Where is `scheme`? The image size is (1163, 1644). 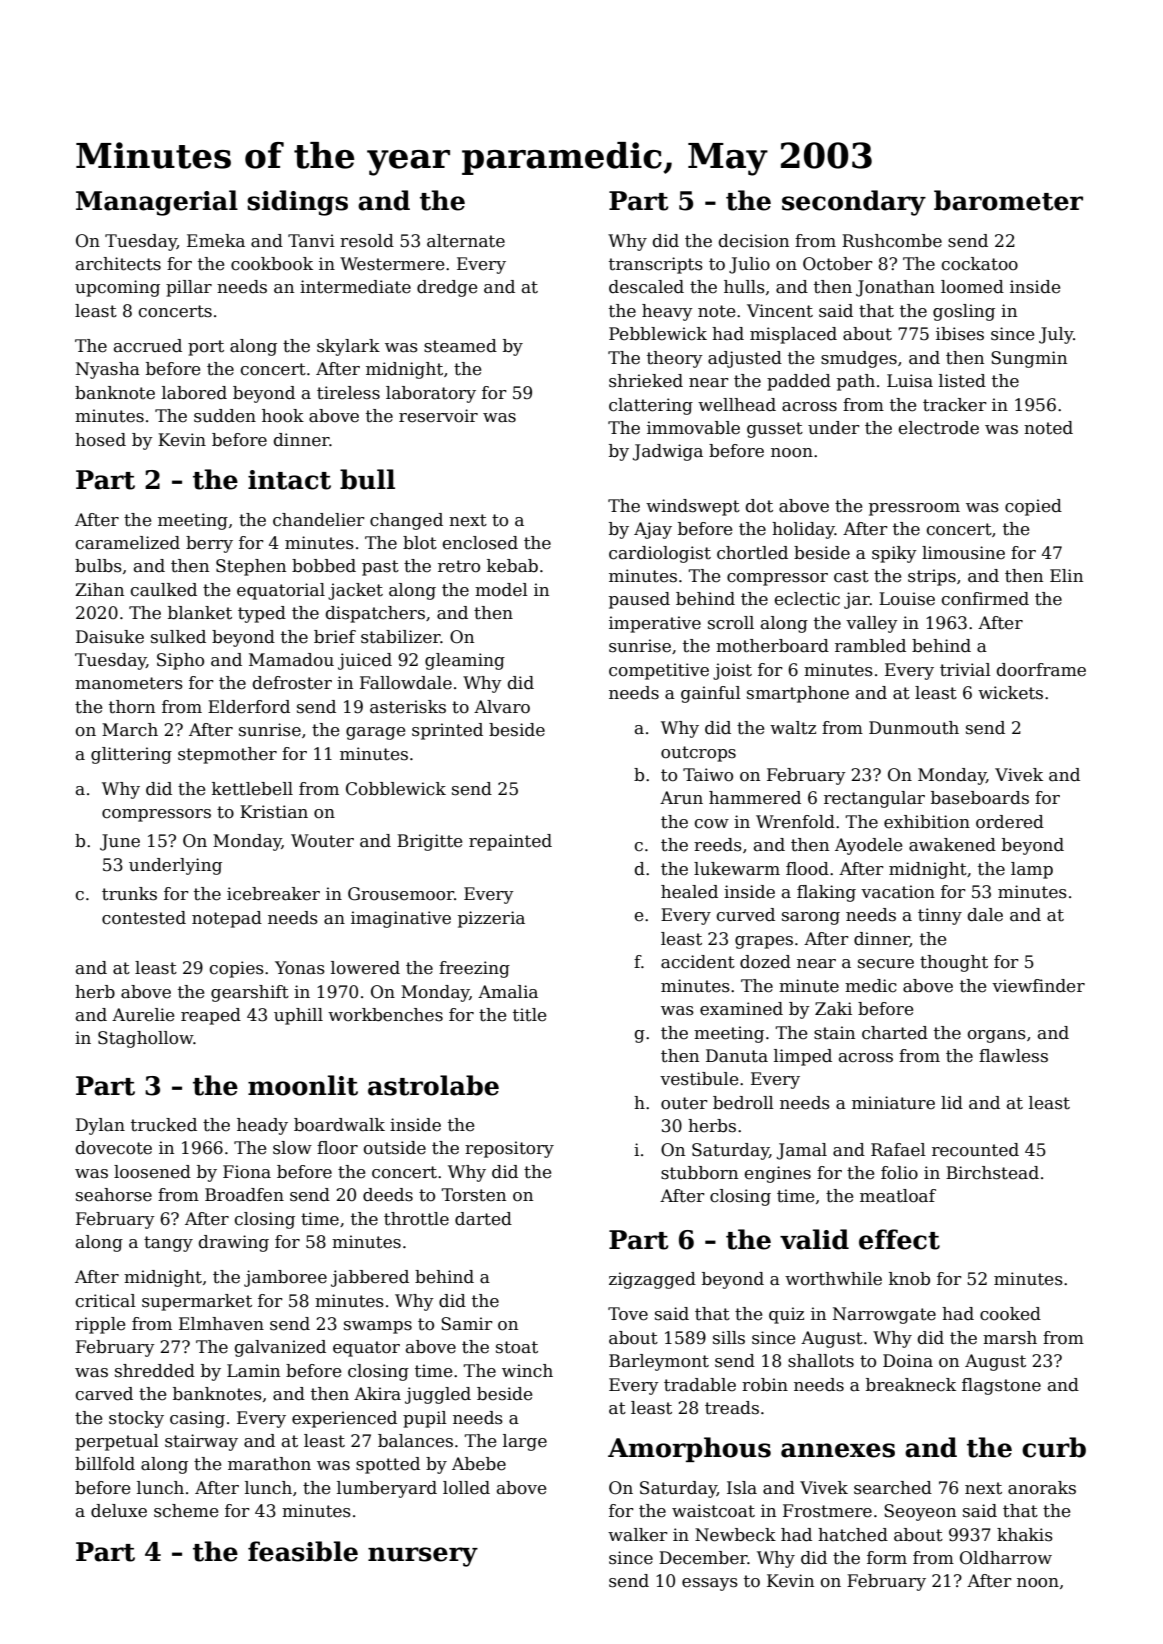 scheme is located at coordinates (186, 1511).
